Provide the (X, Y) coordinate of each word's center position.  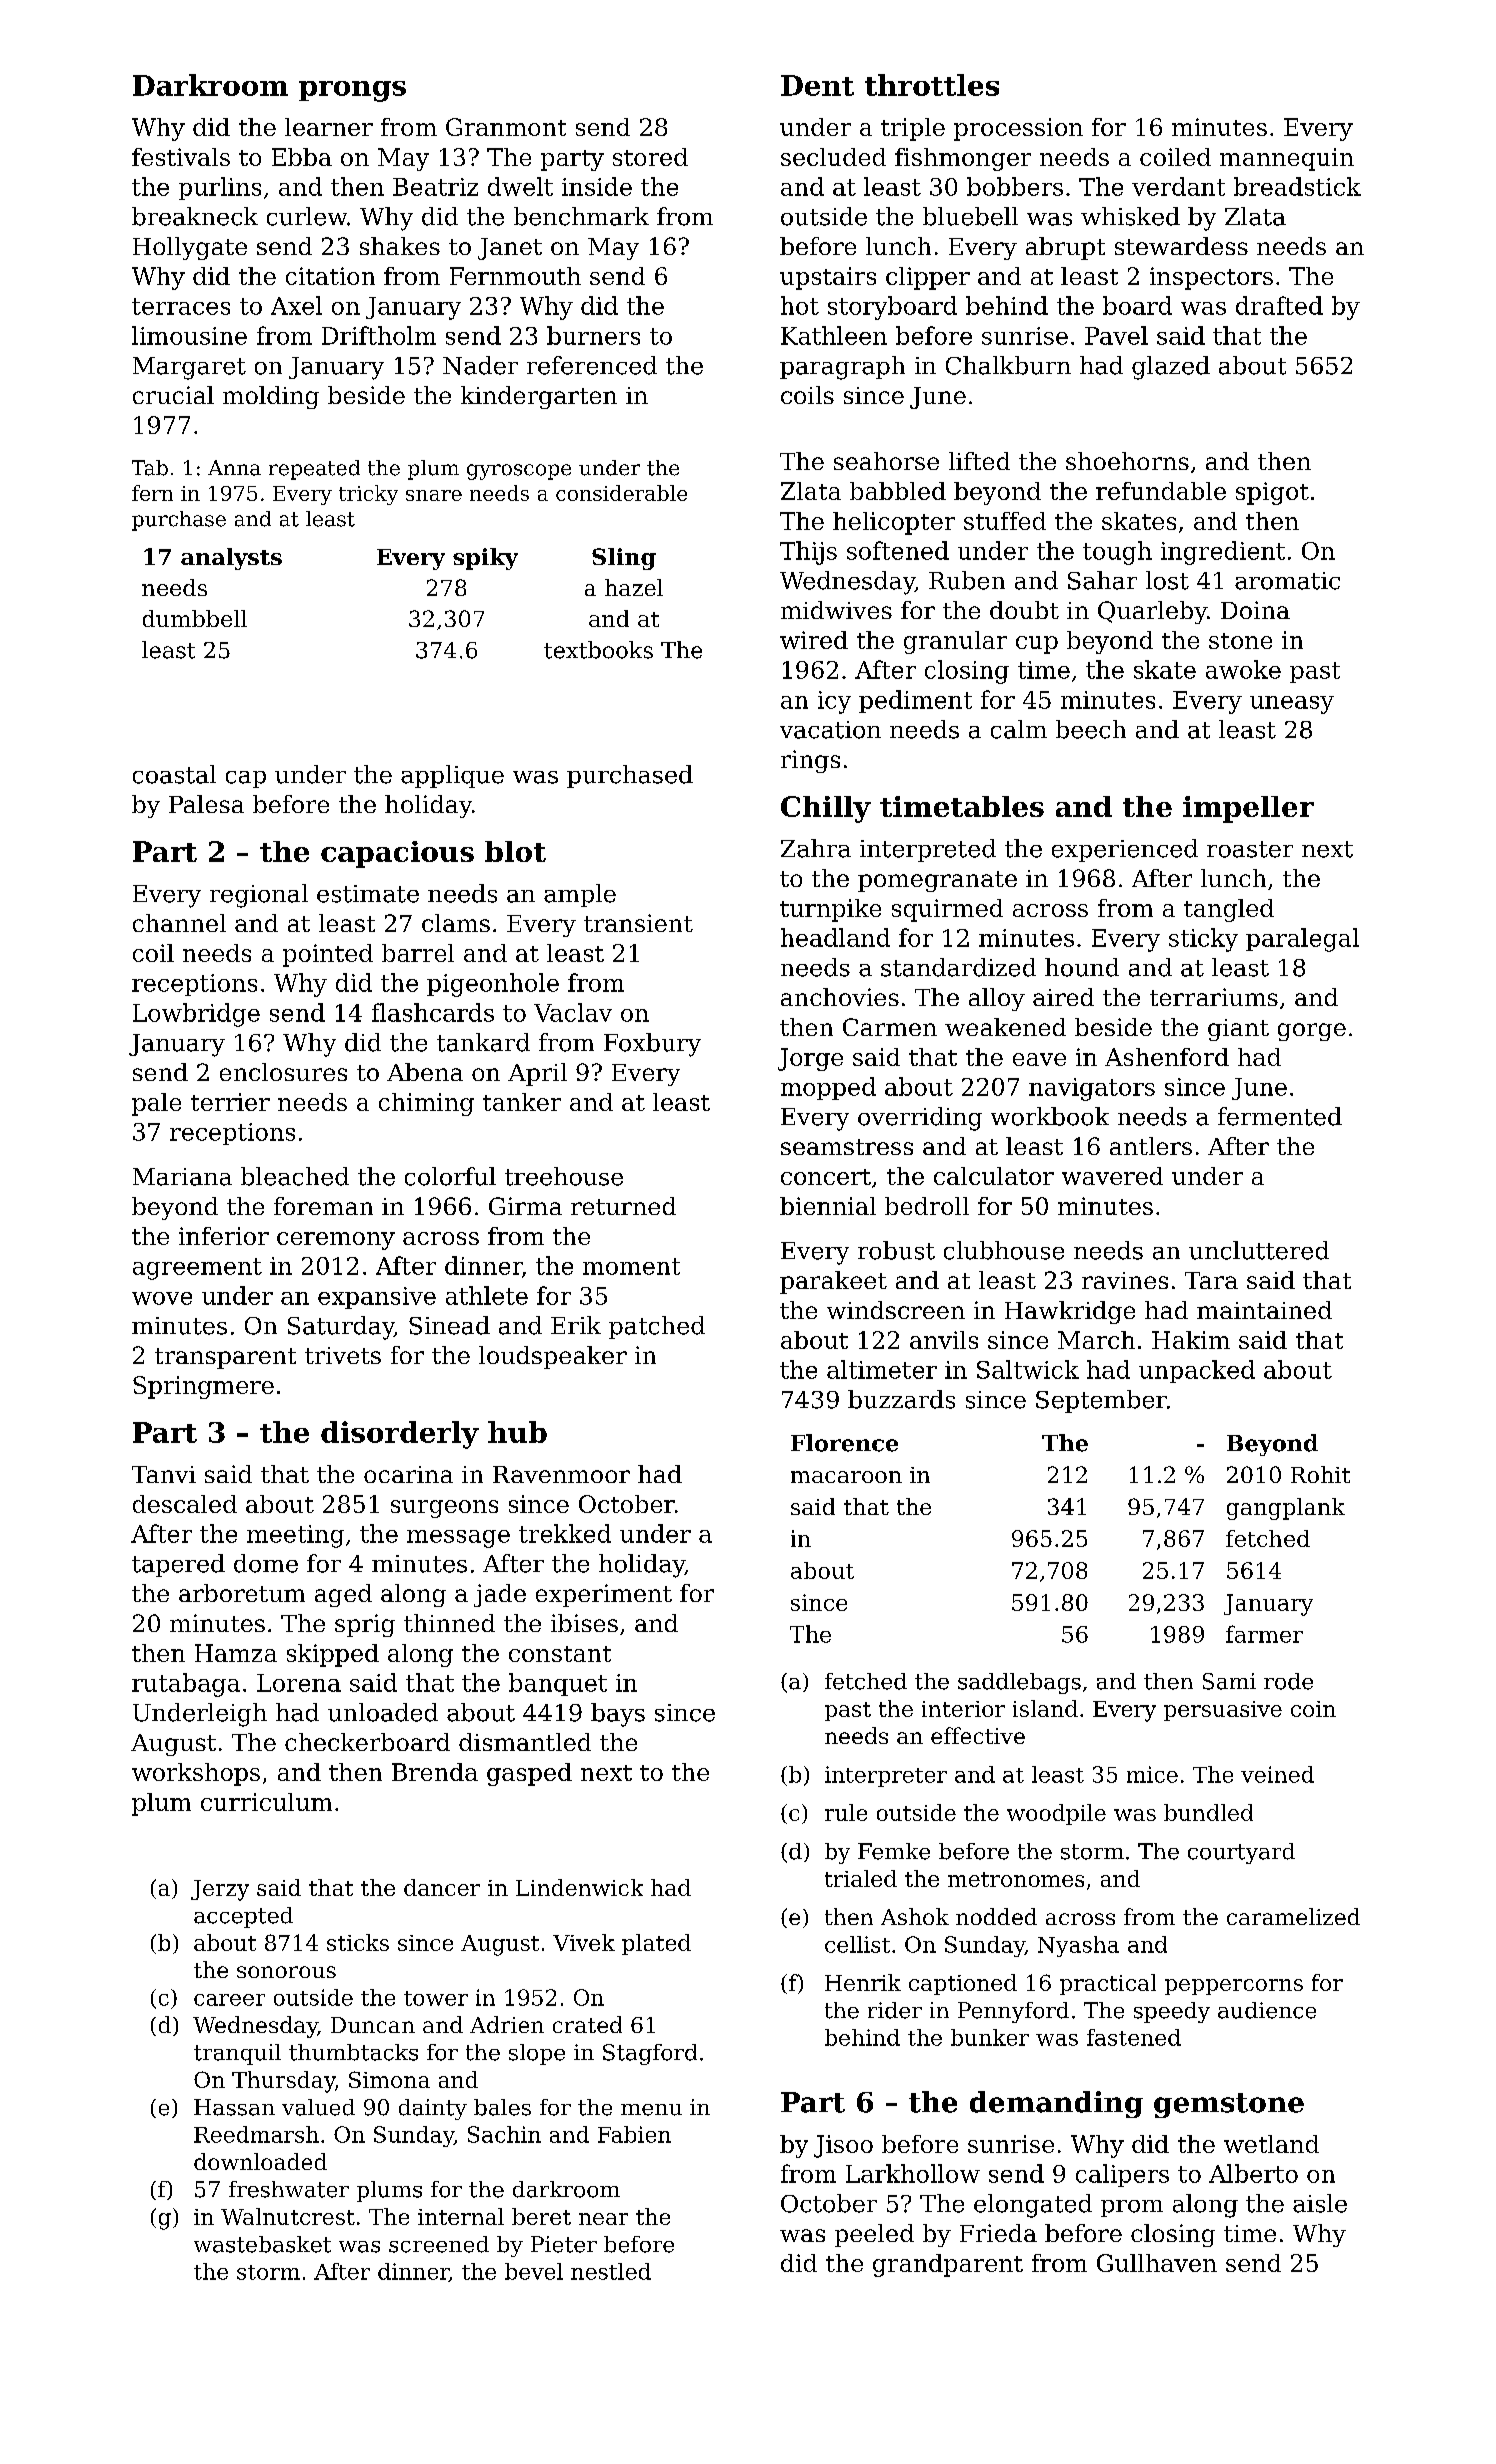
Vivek (584, 1942)
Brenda (435, 1772)
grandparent (948, 2265)
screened (439, 2244)
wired (814, 640)
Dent (817, 85)
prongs (352, 91)
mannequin (1287, 159)
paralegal (1302, 940)
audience (1267, 2010)
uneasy (1292, 705)
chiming (426, 1104)
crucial (173, 395)
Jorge (810, 1059)
